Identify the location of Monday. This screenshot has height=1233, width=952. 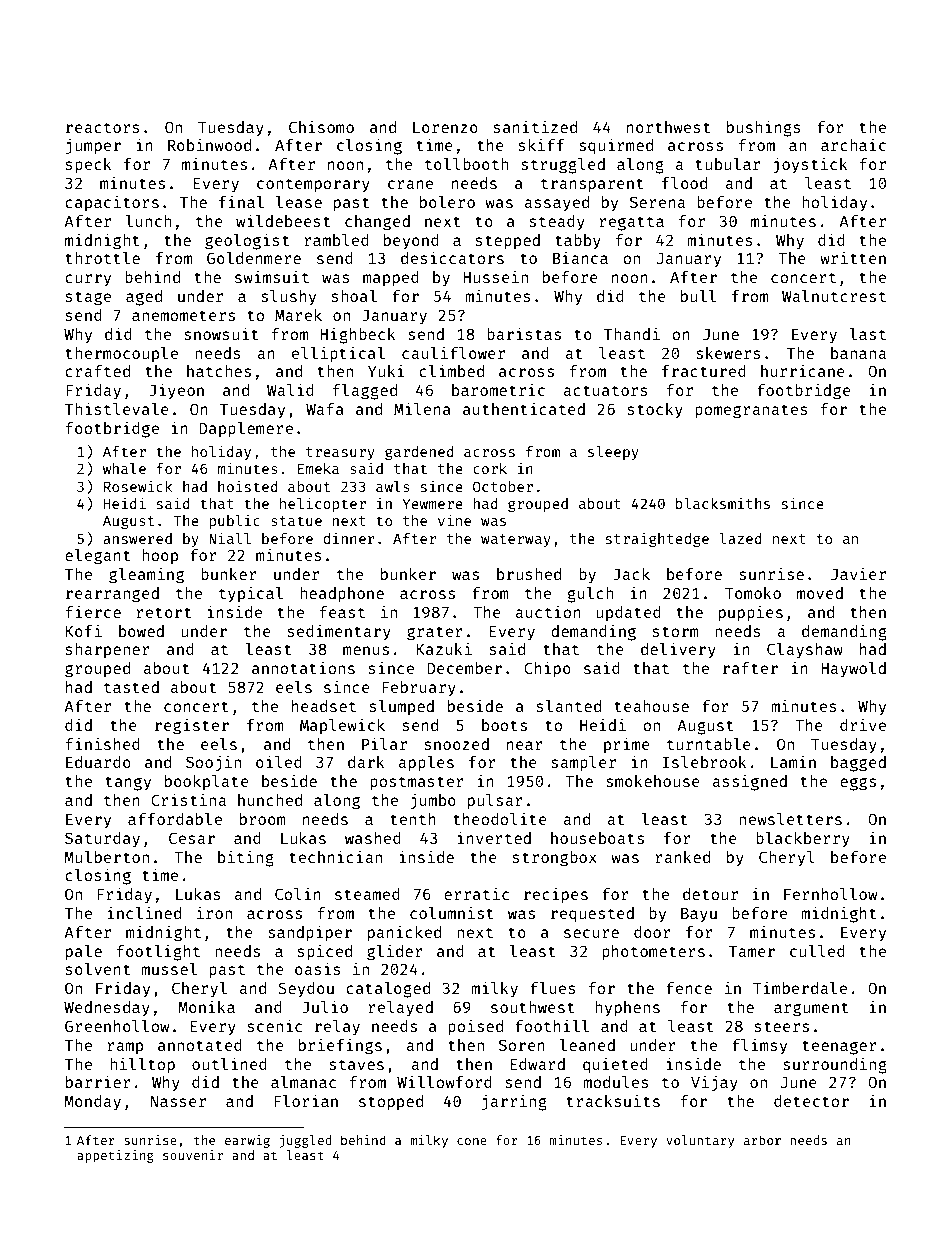
(92, 1103).
